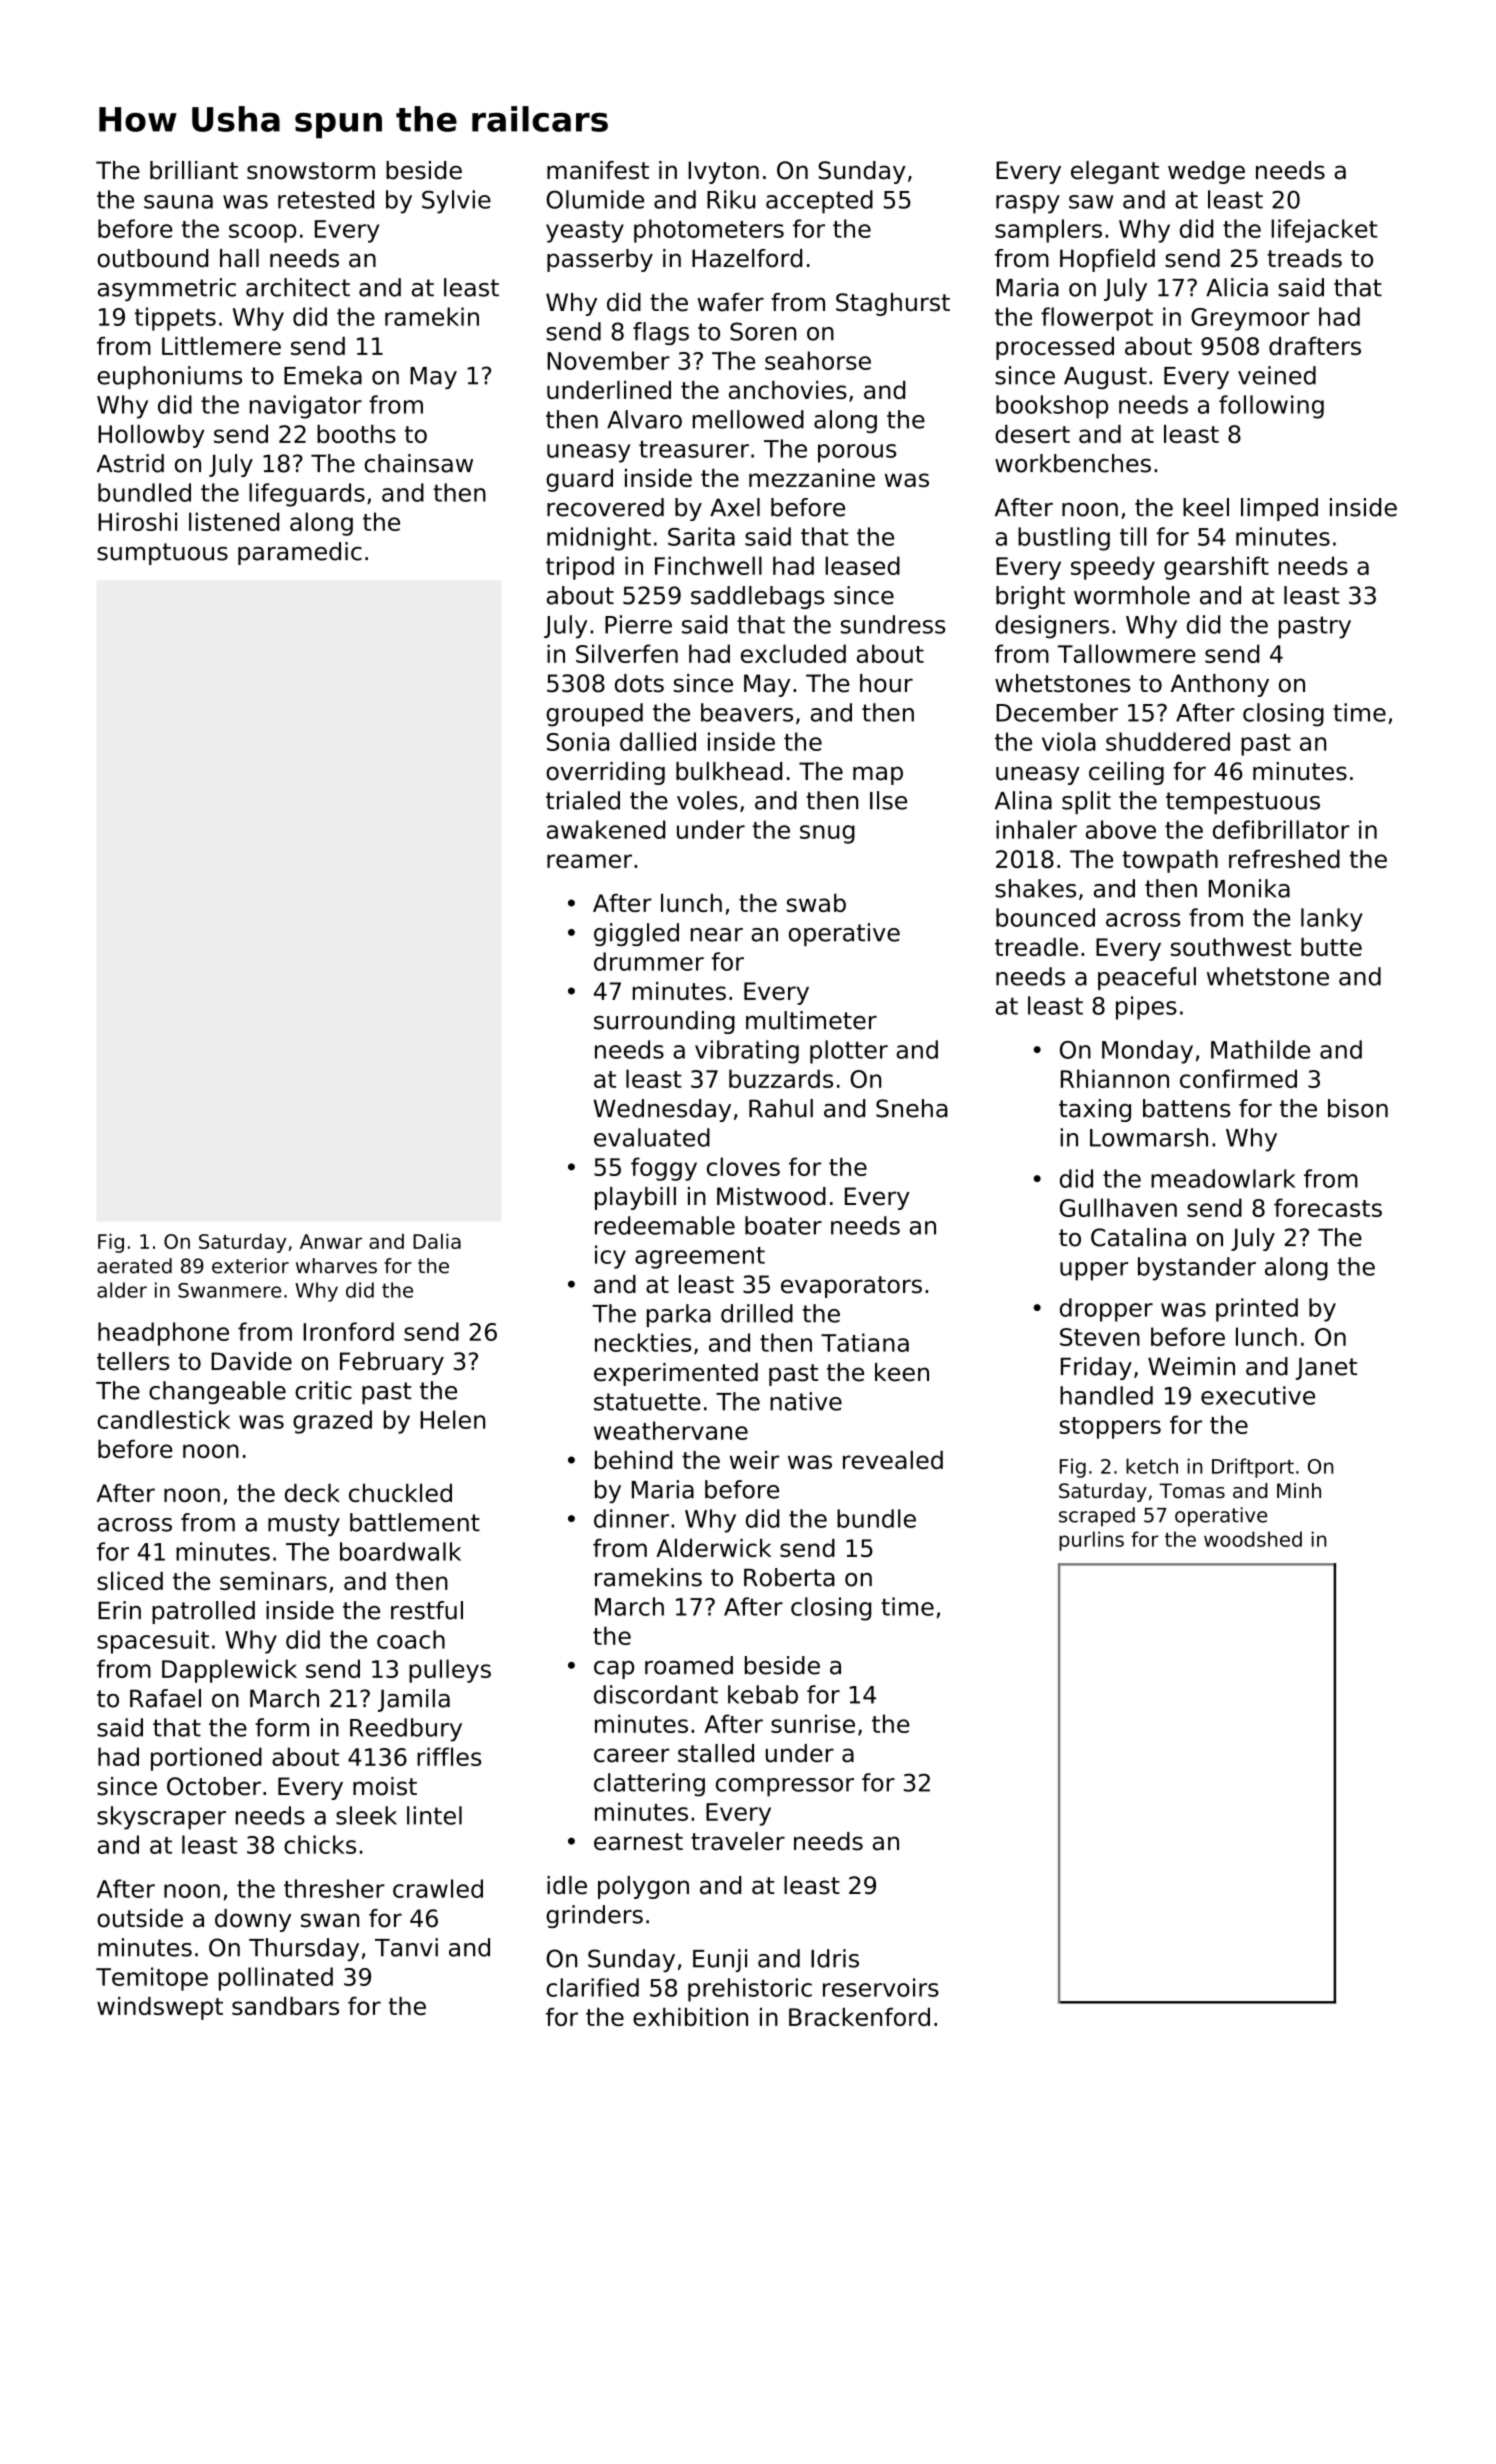  I want to click on retested, so click(326, 199).
